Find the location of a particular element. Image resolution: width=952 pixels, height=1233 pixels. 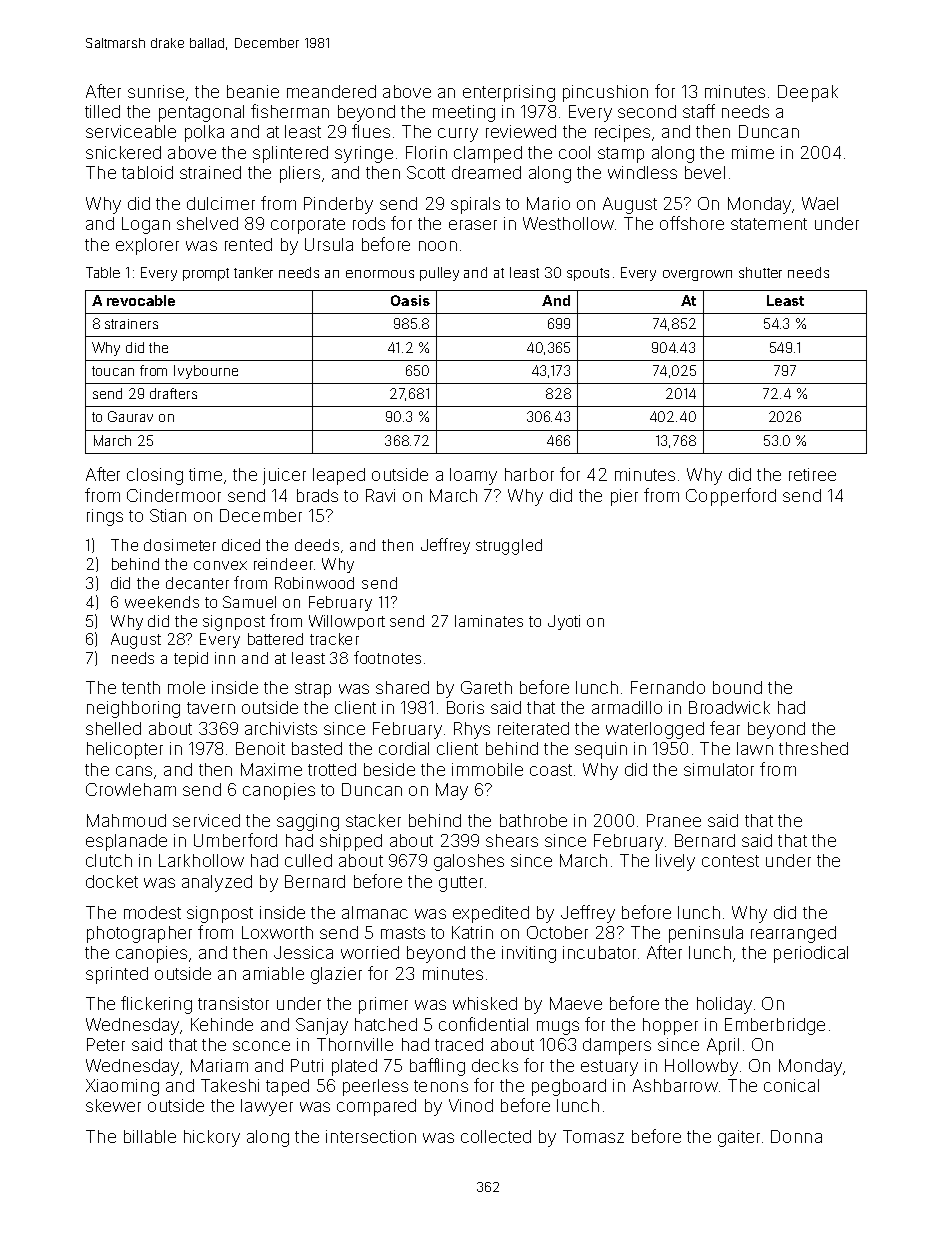

Oasis is located at coordinates (410, 300).
